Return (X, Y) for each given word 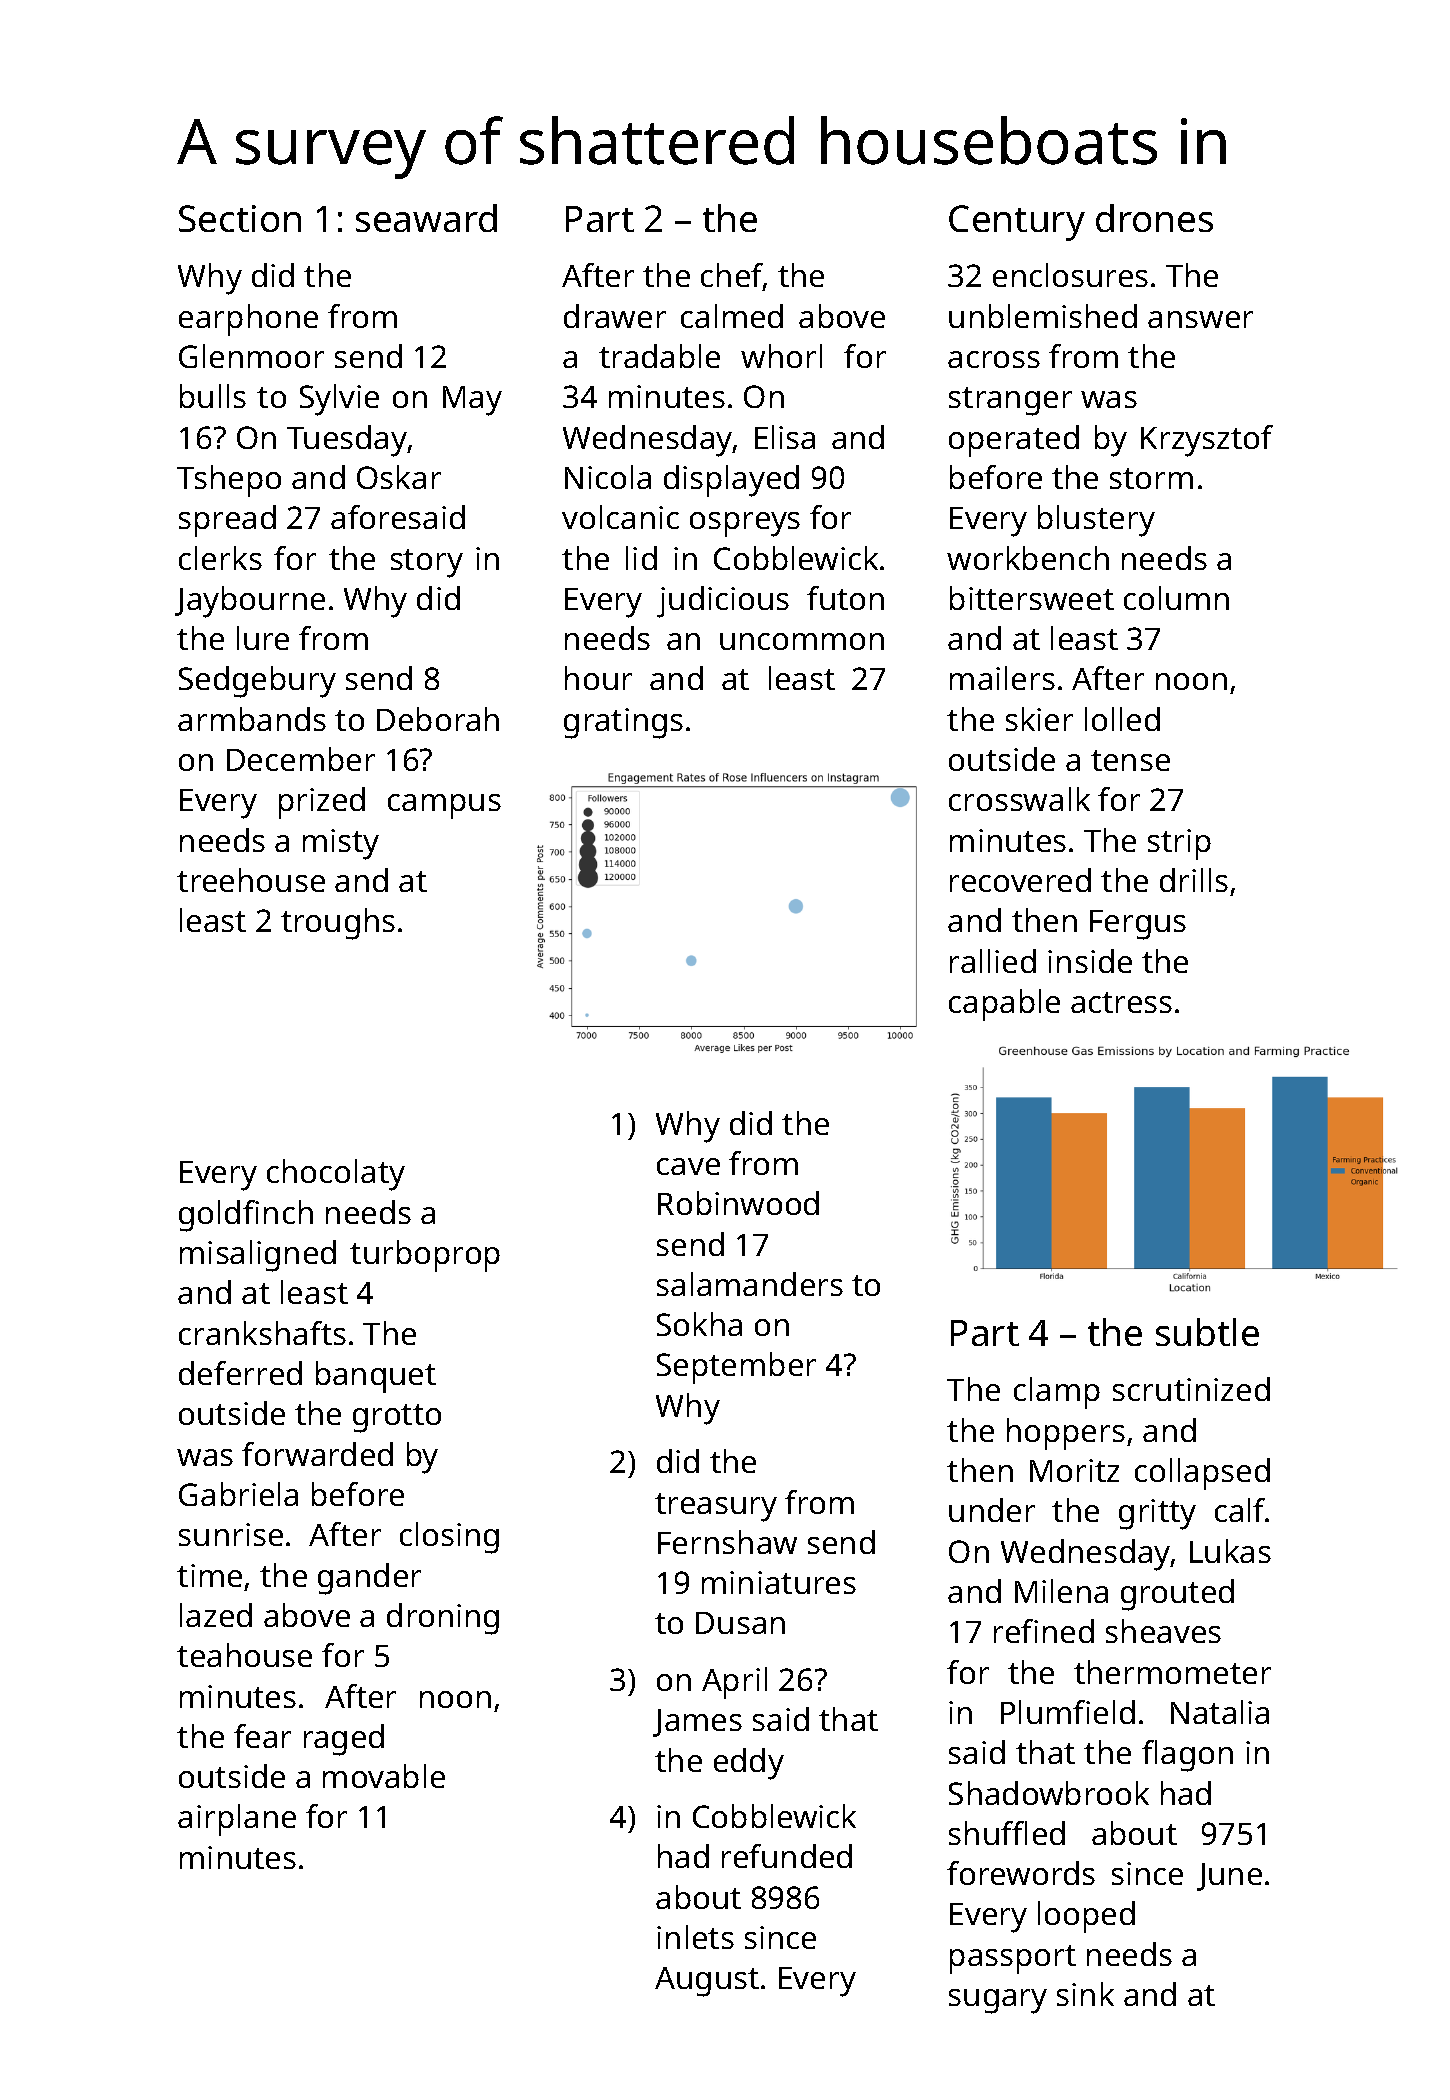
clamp (1057, 1393)
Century (1017, 223)
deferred (240, 1373)
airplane (237, 1820)
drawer (615, 316)
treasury (716, 1507)
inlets (695, 1937)
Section (240, 218)
